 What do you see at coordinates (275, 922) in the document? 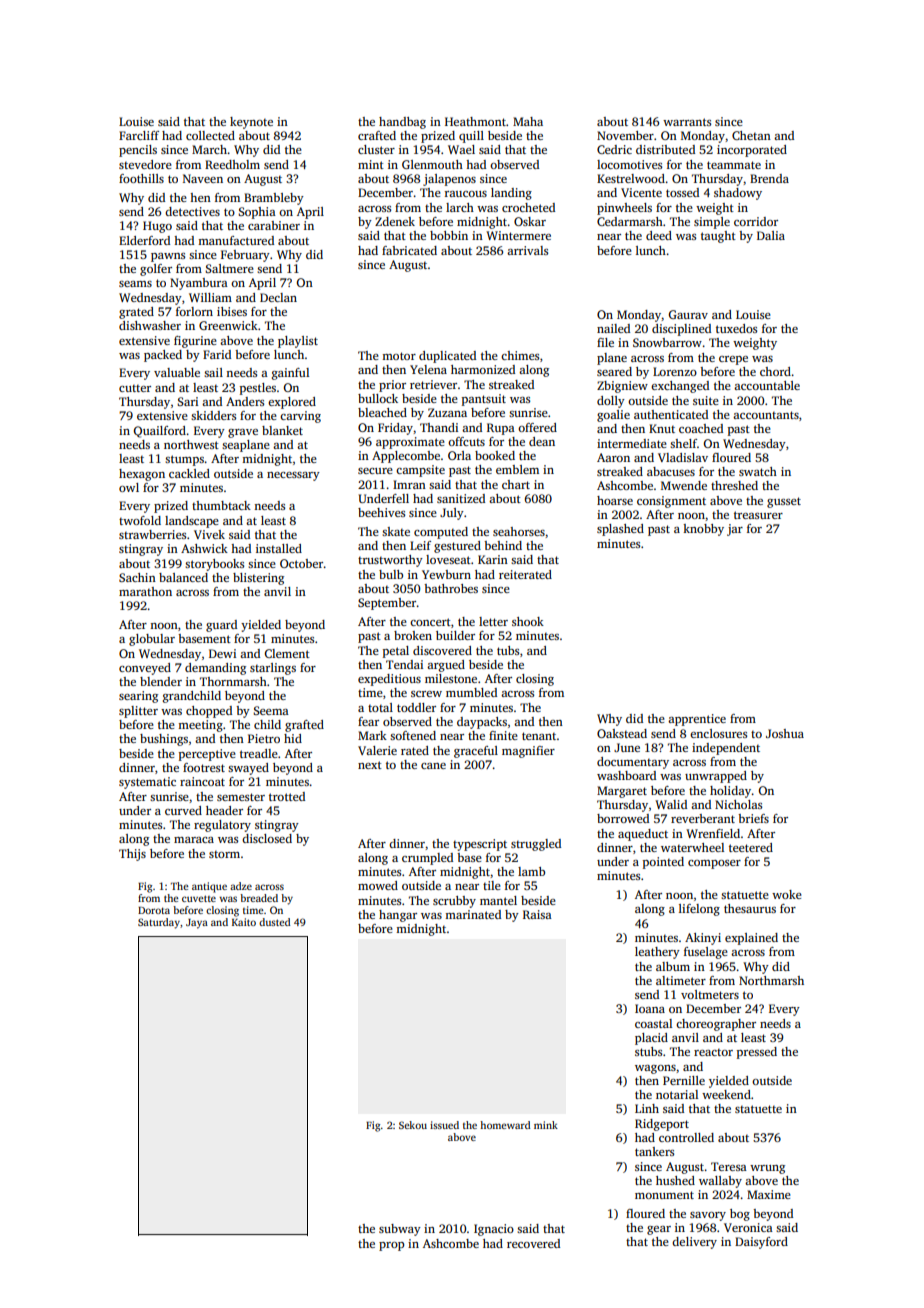
I see `dusted` at bounding box center [275, 922].
